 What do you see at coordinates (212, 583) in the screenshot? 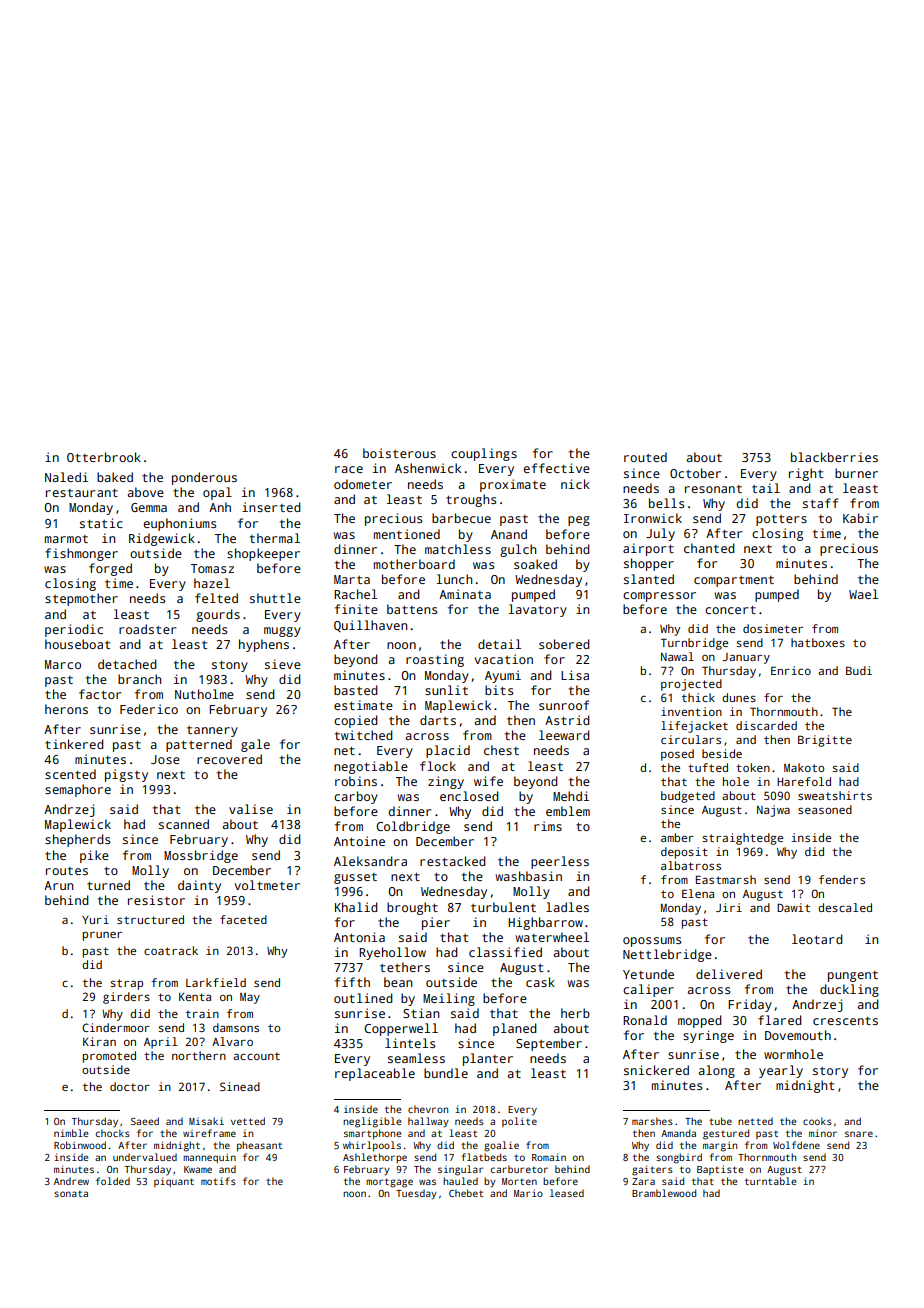
I see `hazel` at bounding box center [212, 583].
